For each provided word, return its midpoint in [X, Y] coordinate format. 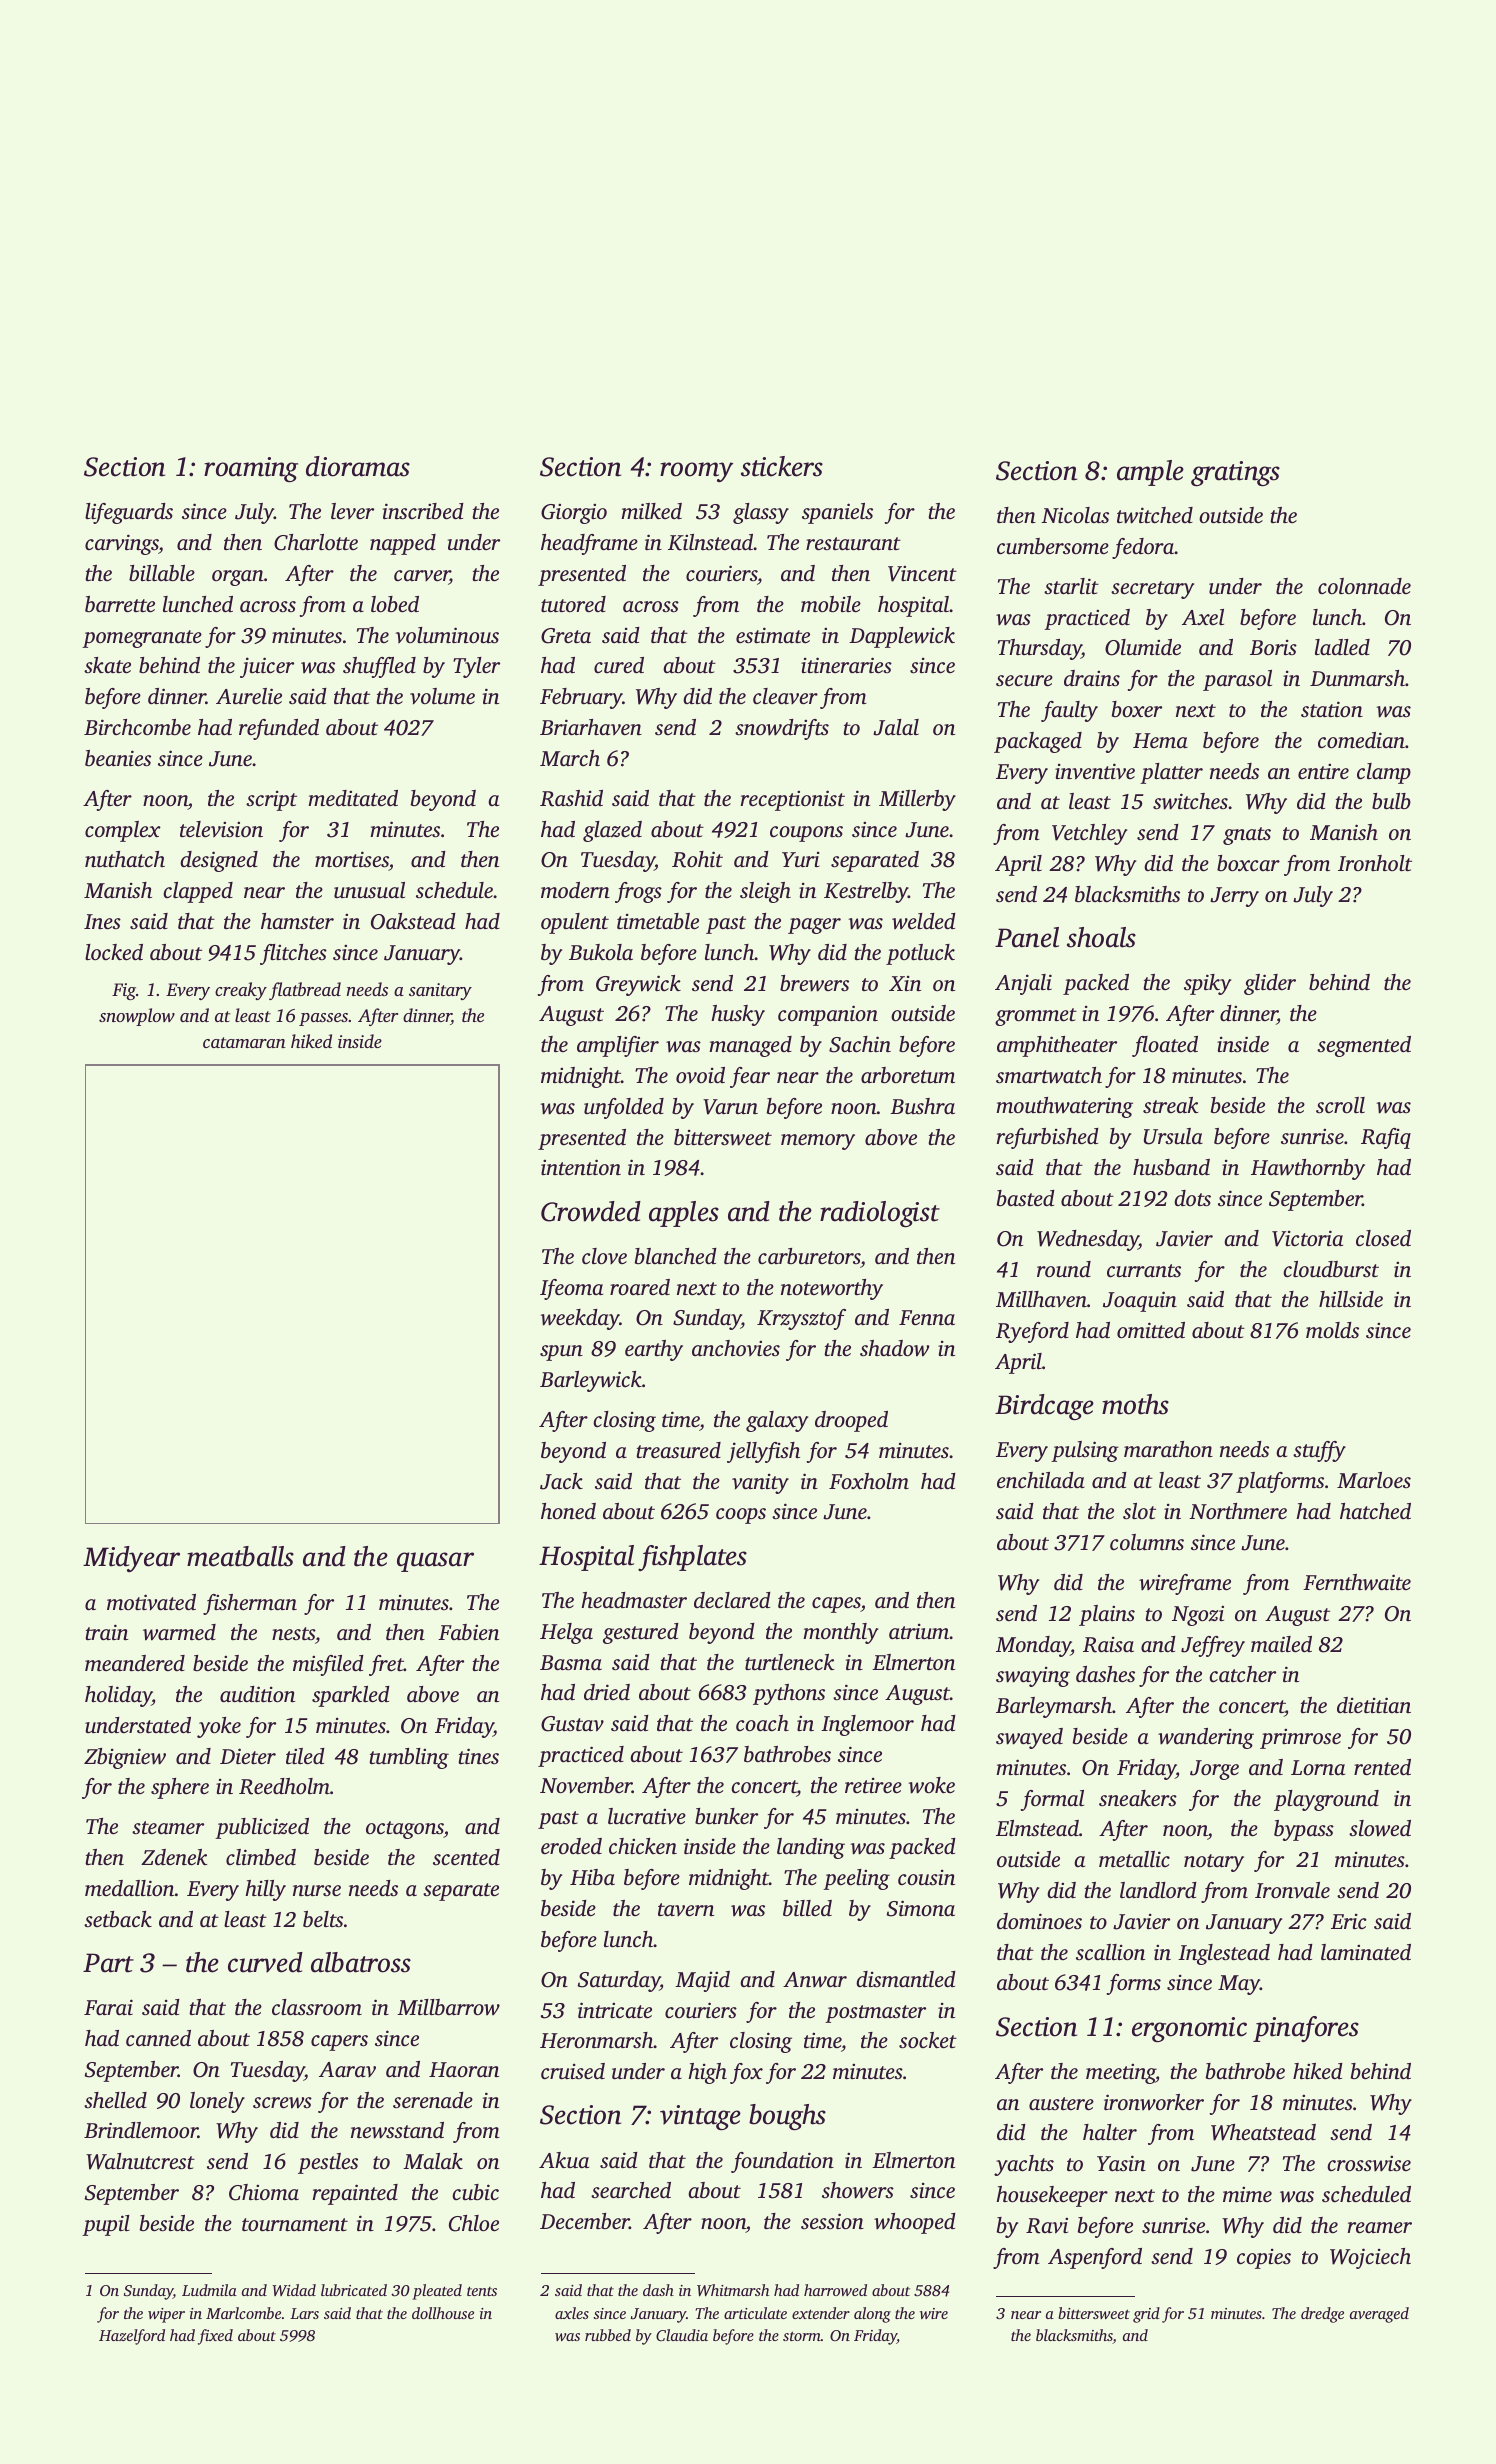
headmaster [634, 1600]
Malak [433, 2161]
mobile [831, 604]
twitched [1155, 515]
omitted [1151, 1330]
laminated [1366, 1952]
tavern [686, 1909]
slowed [1380, 1828]
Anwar [815, 1980]
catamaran [244, 1042]
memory [818, 1142]
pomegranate [142, 639]
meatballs [240, 1556]
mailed [1281, 1644]
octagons [405, 1830]
